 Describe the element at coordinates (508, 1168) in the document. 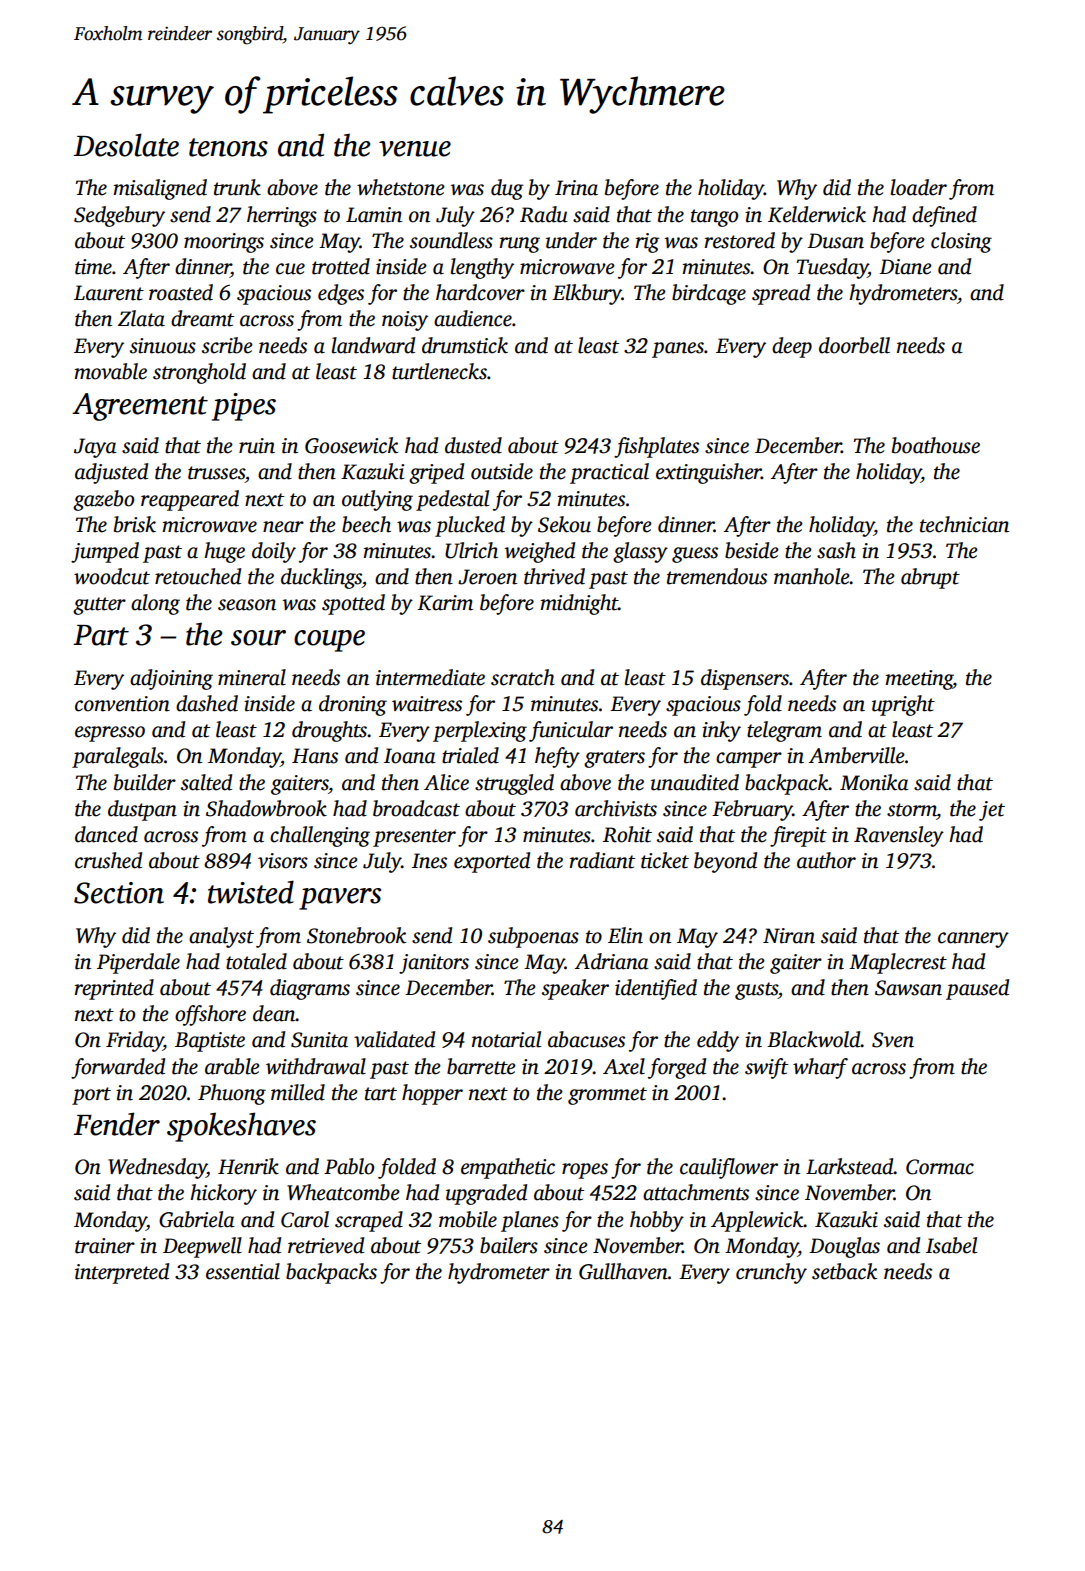

I see `empathetic` at that location.
